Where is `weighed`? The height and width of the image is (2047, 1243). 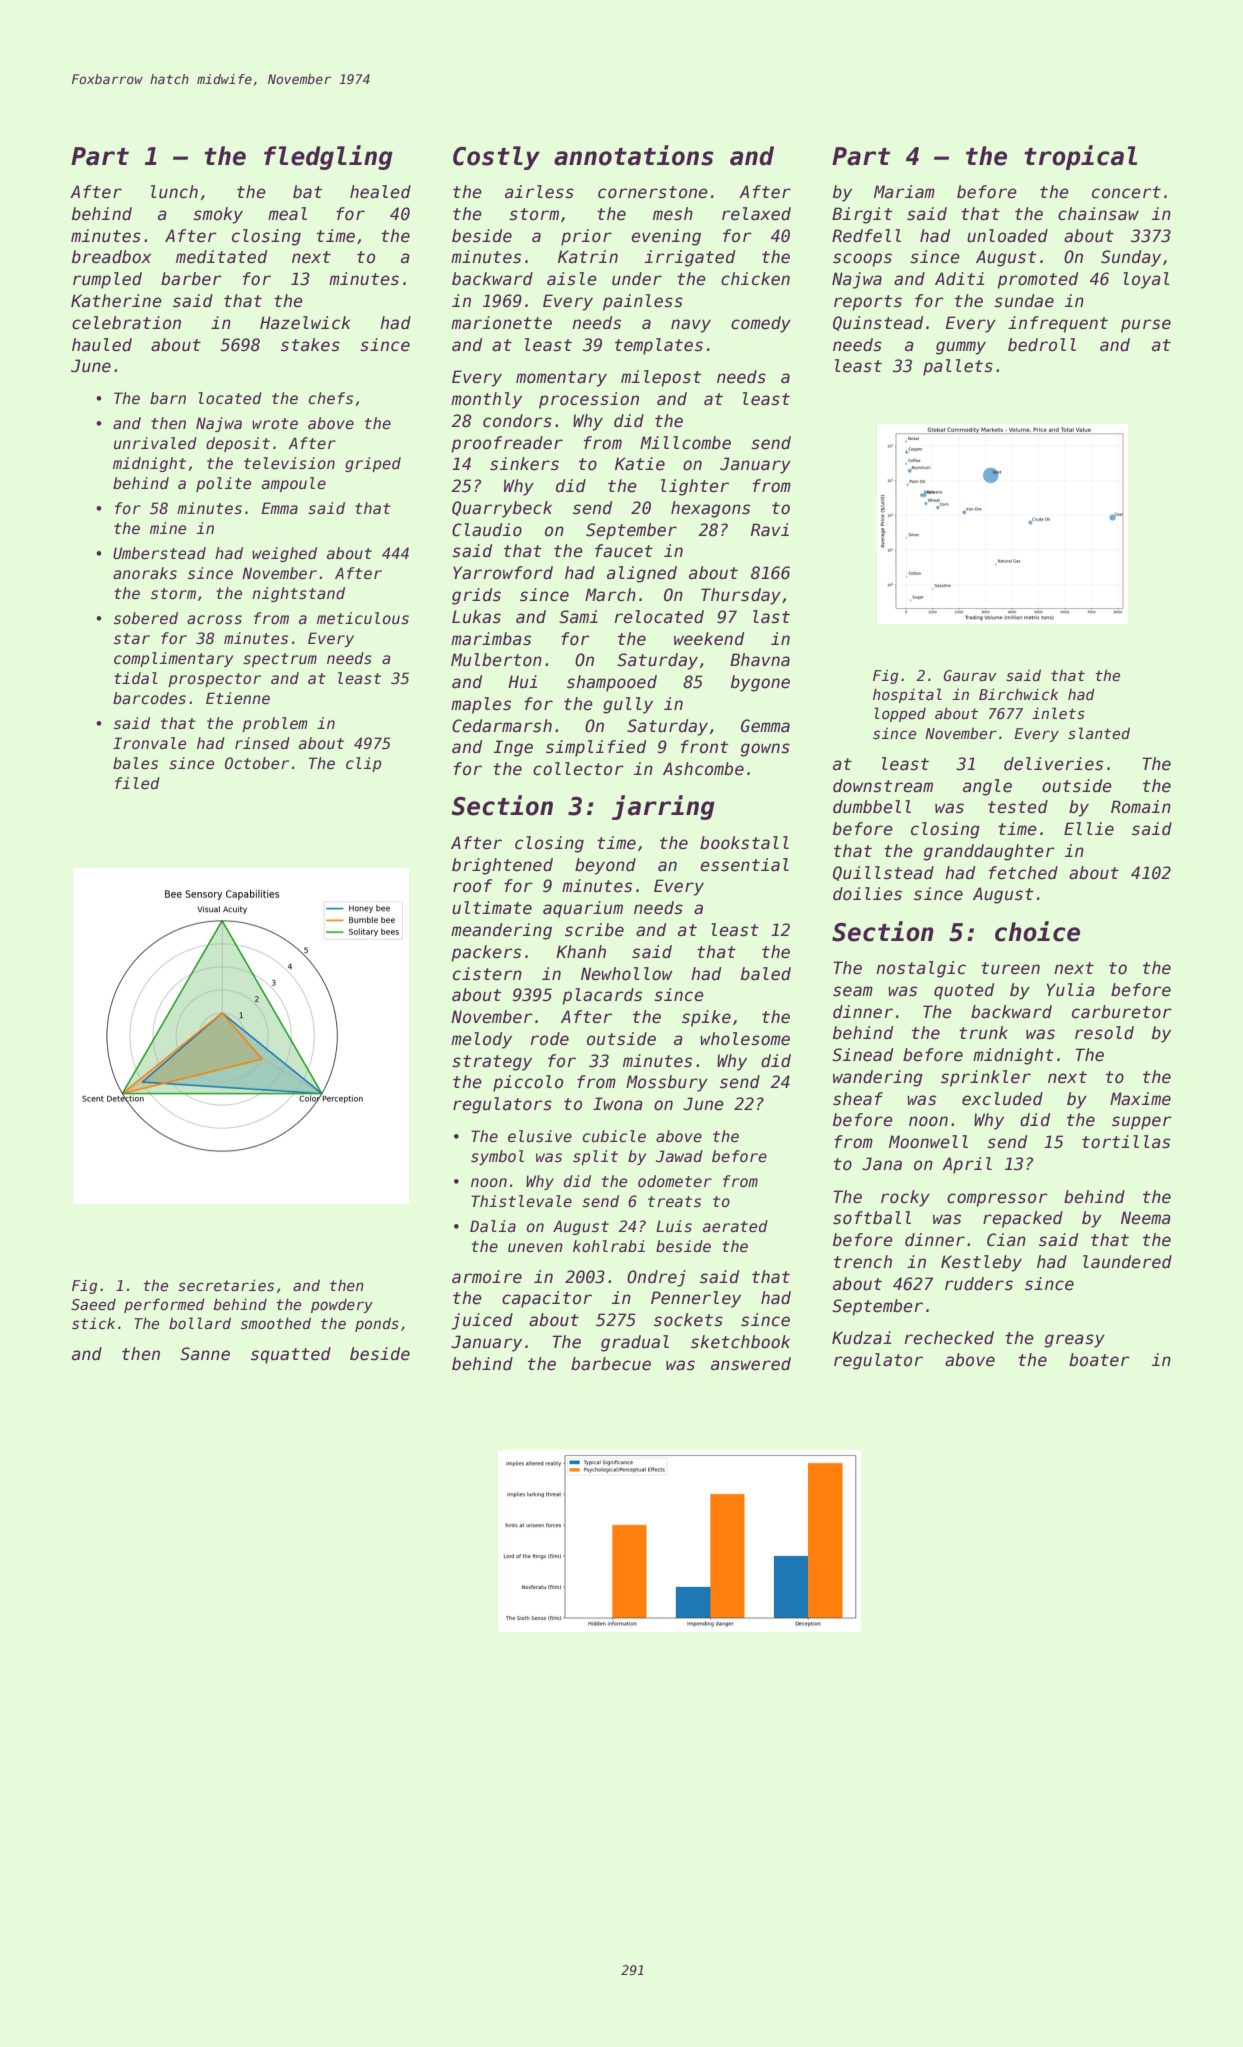 weighed is located at coordinates (284, 554).
